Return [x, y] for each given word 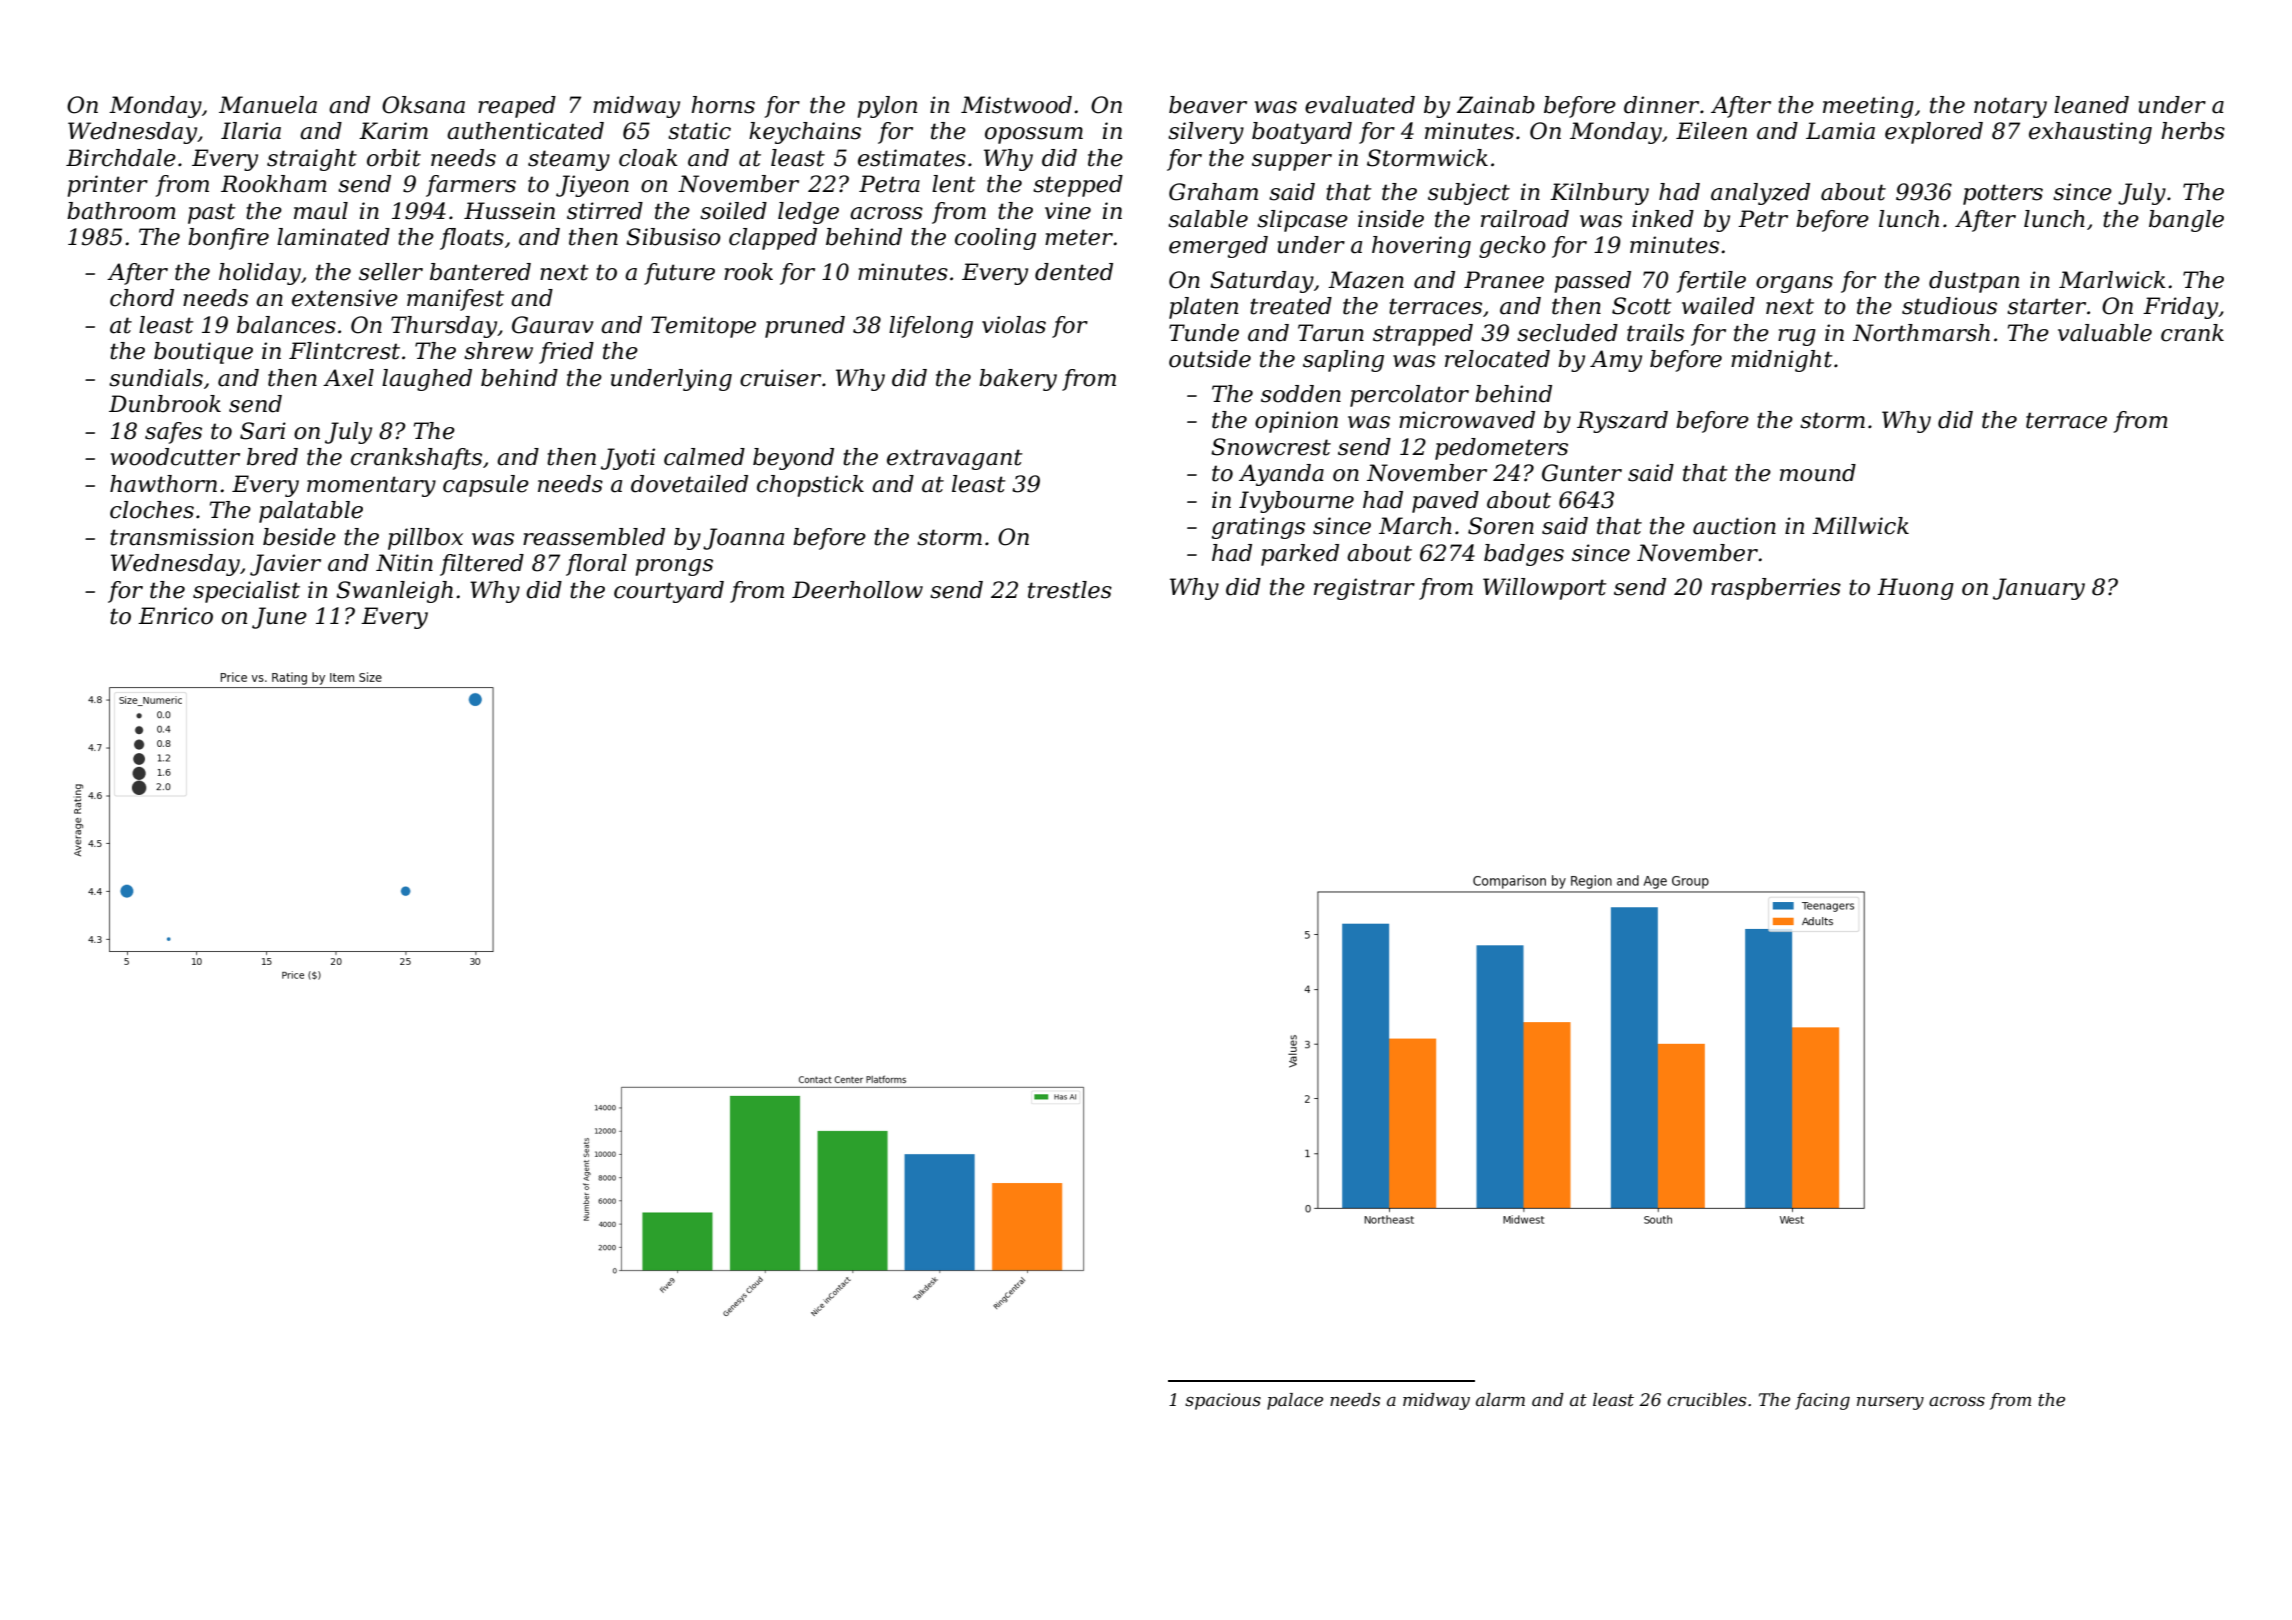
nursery [1890, 1403]
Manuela [268, 105]
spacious [1223, 1401]
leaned [2091, 105]
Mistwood [1016, 105]
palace [1295, 1401]
